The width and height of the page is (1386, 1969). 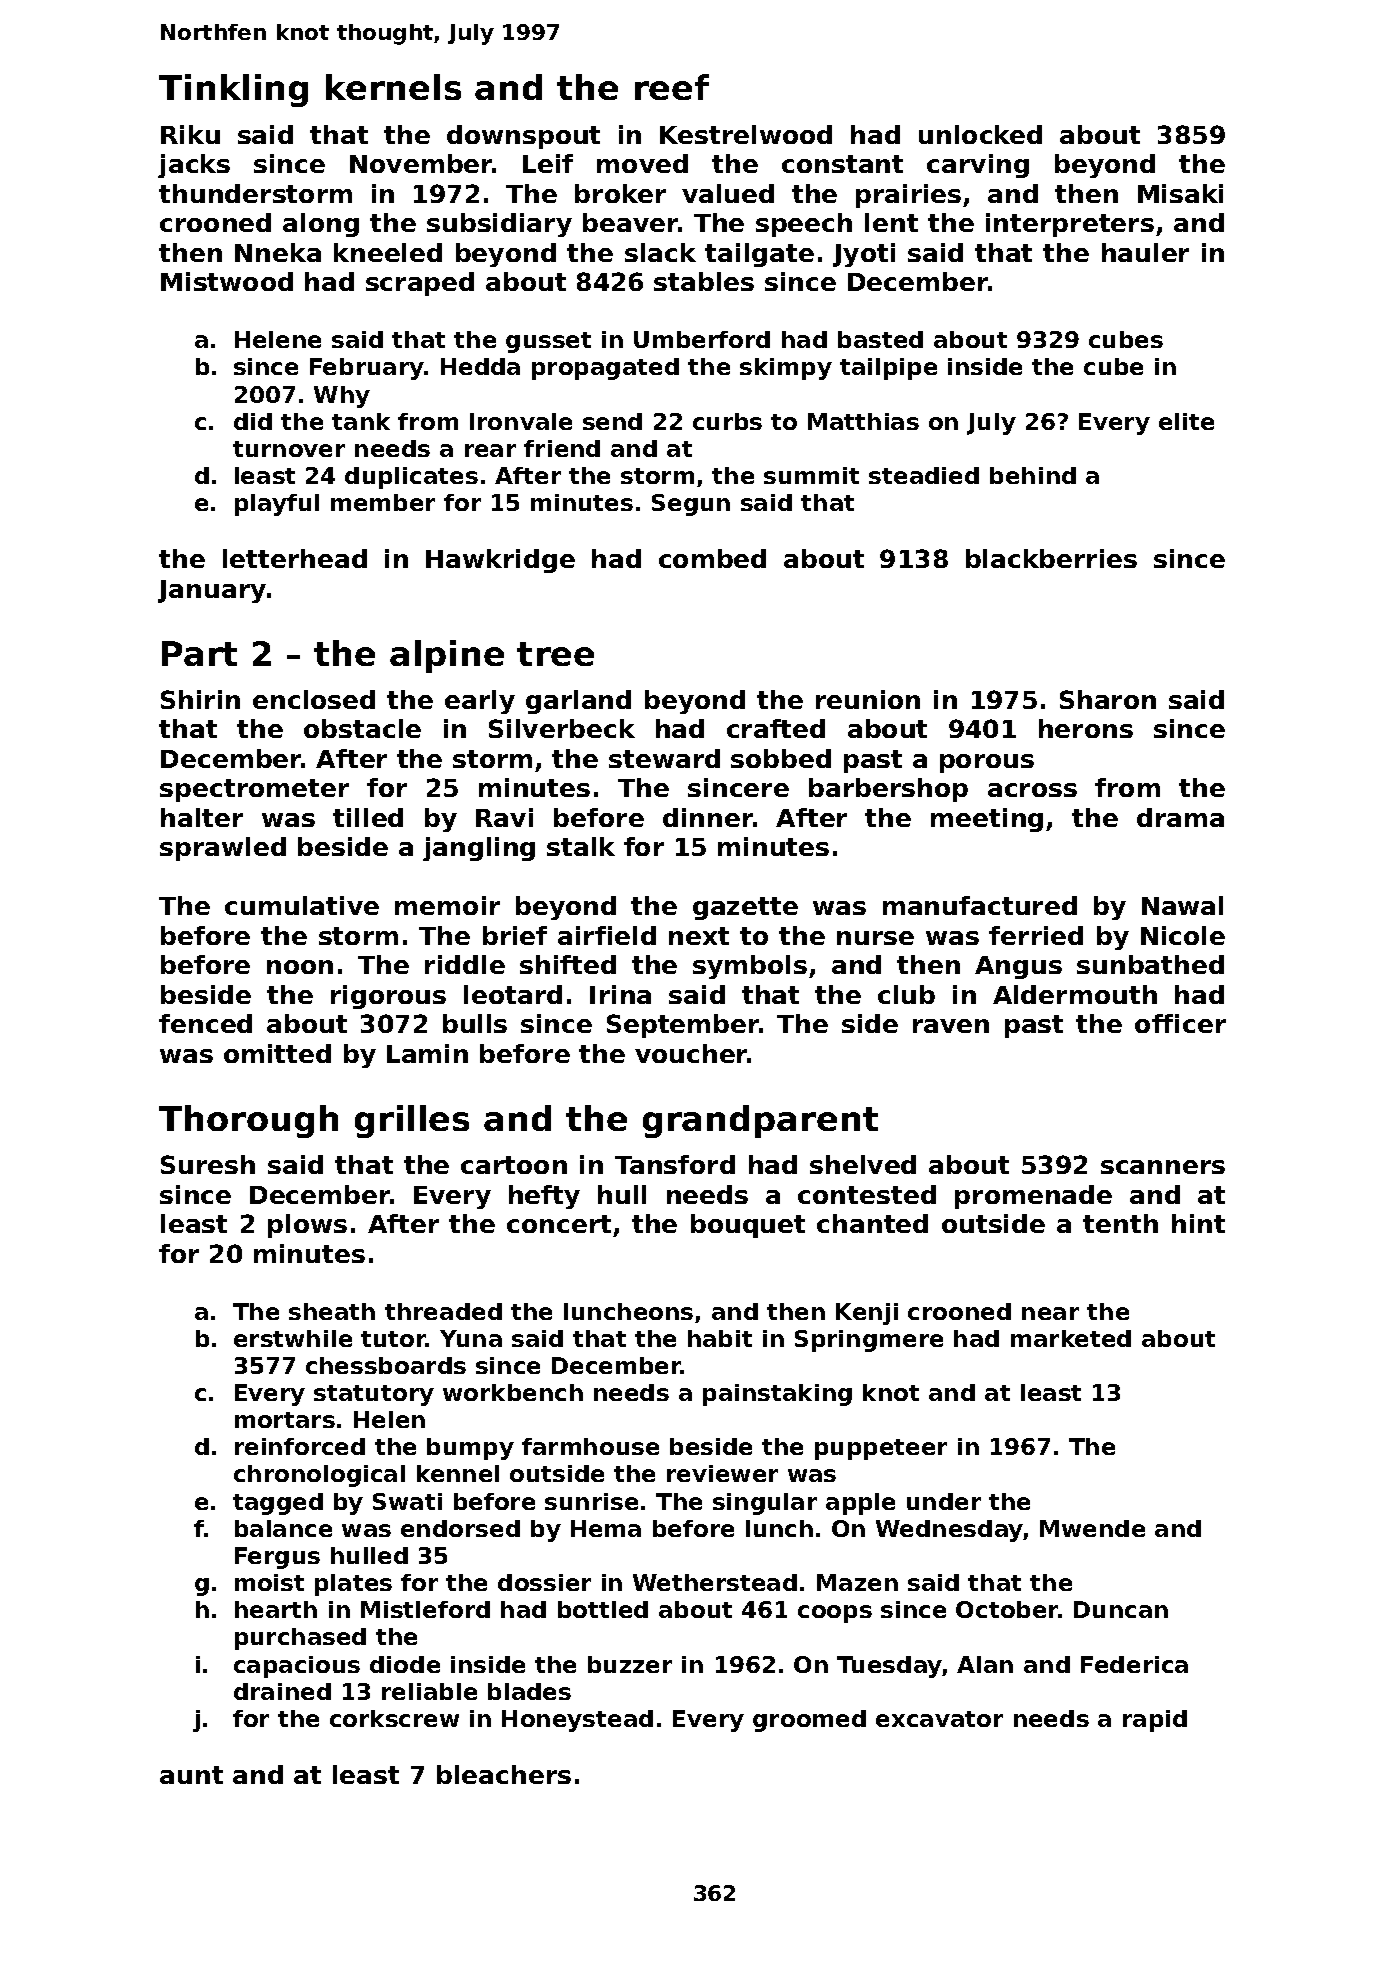 I want to click on Angus, so click(x=1018, y=967).
